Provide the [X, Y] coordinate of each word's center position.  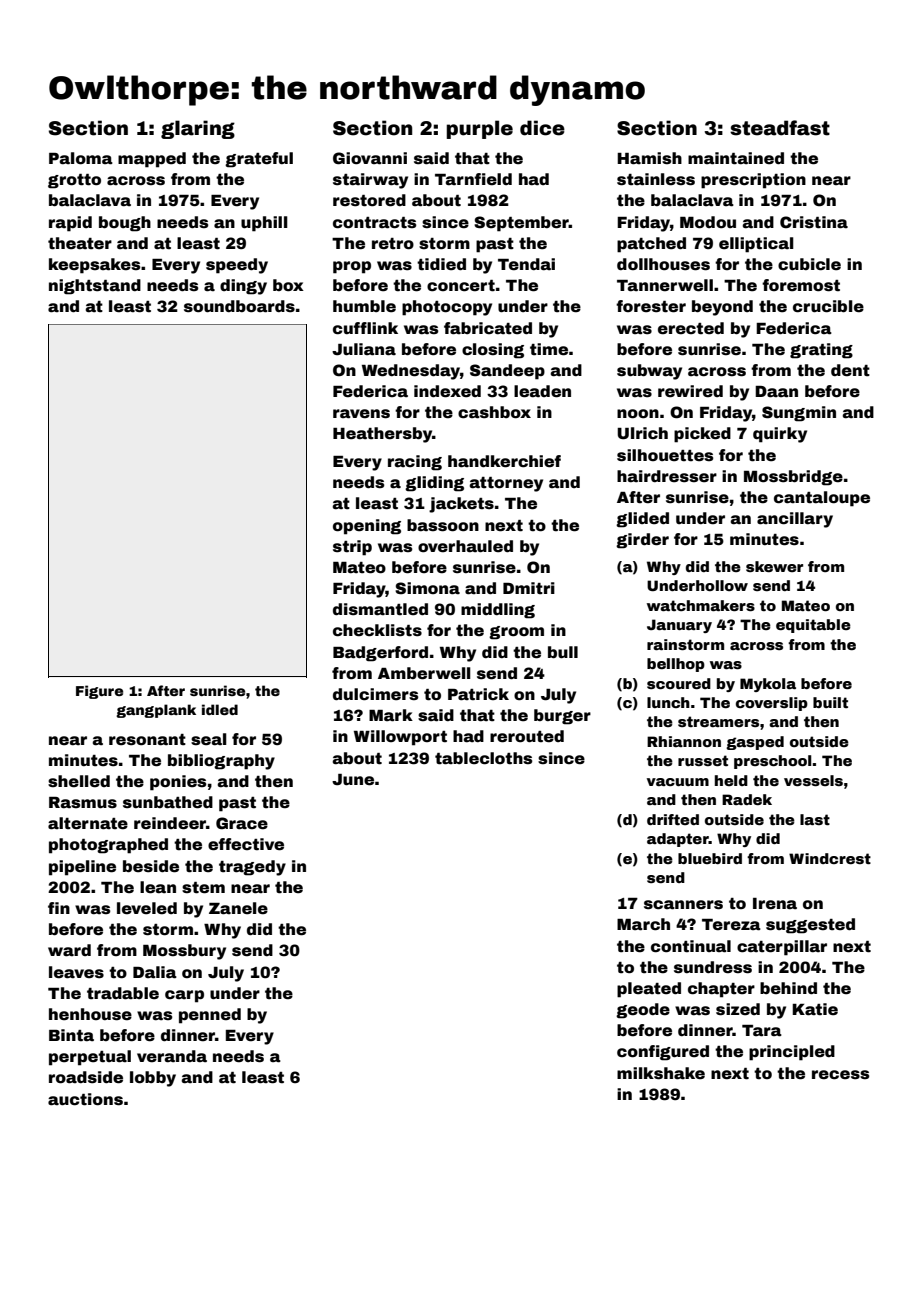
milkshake [661, 1073]
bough [125, 224]
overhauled [465, 546]
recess [840, 1075]
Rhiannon [684, 741]
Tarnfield [473, 179]
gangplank [156, 711]
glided [642, 520]
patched [651, 245]
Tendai [526, 264]
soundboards [239, 306]
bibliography [221, 762]
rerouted [527, 736]
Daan [776, 392]
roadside [86, 1077]
